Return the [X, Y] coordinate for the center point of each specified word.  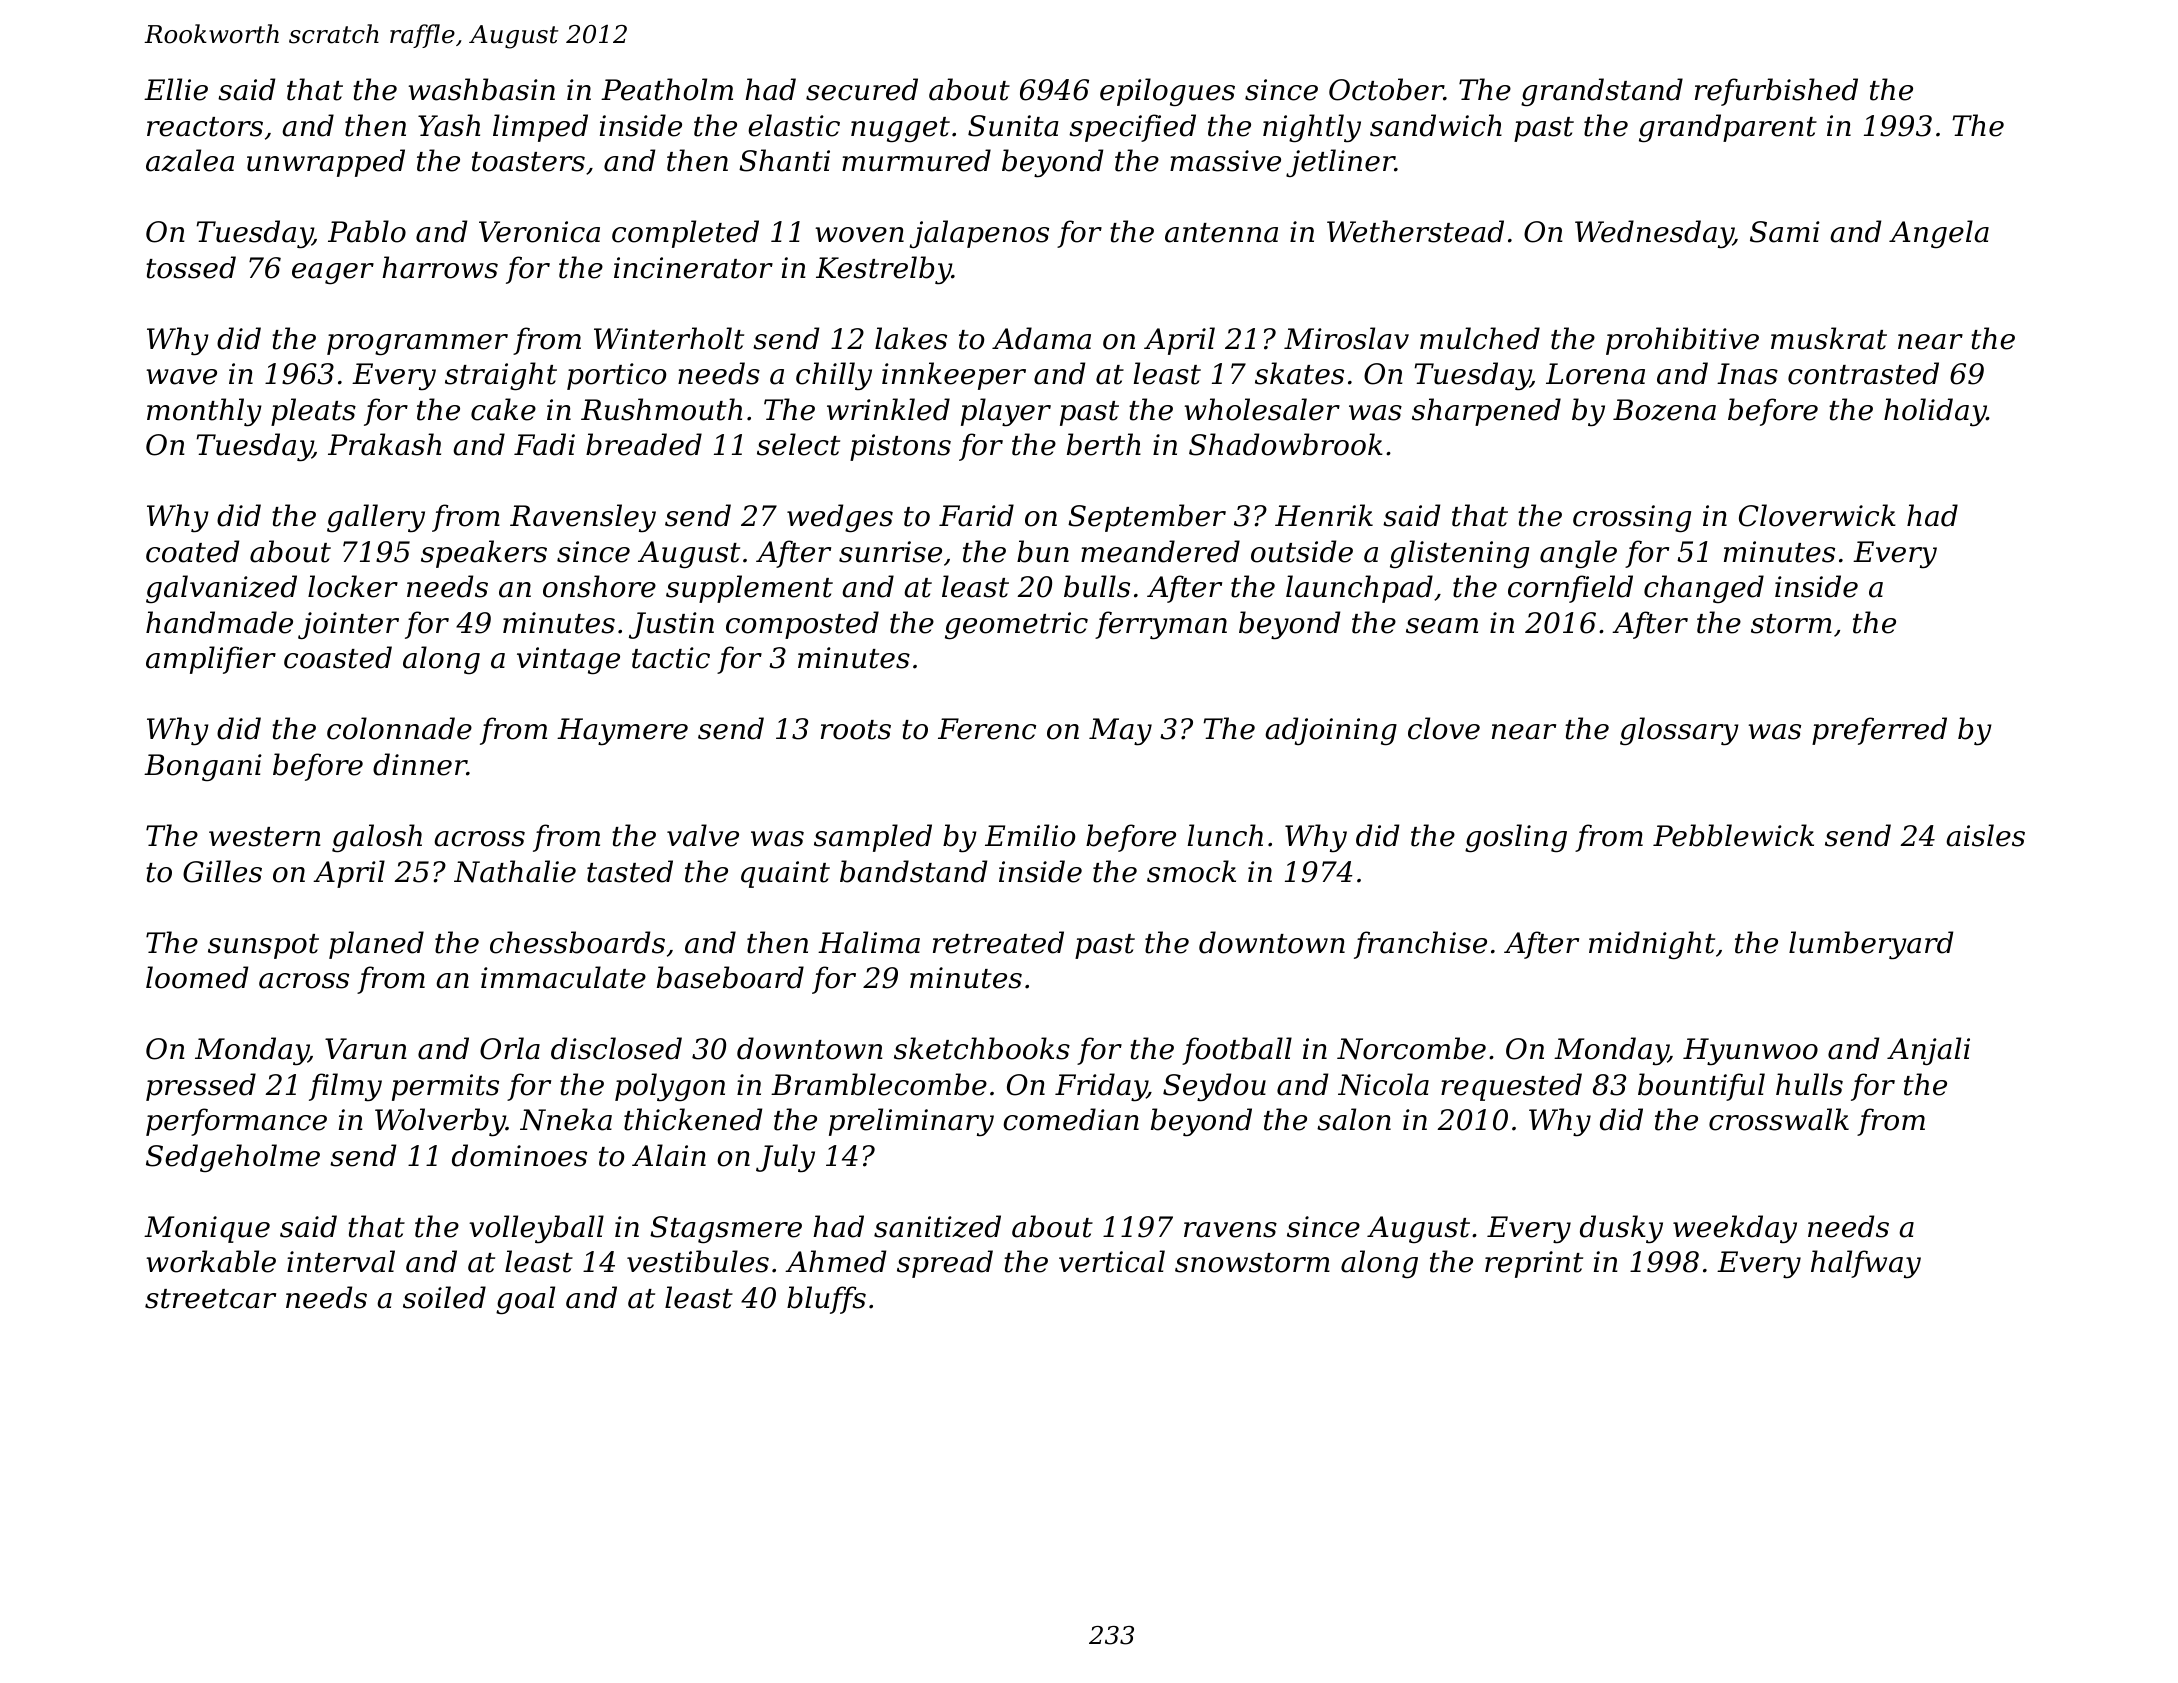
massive [1225, 161]
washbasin [481, 89]
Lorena [1595, 374]
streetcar [210, 1299]
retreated [998, 942]
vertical [1112, 1261]
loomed [197, 977]
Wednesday [1654, 234]
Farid [976, 515]
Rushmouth [661, 409]
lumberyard [1871, 945]
